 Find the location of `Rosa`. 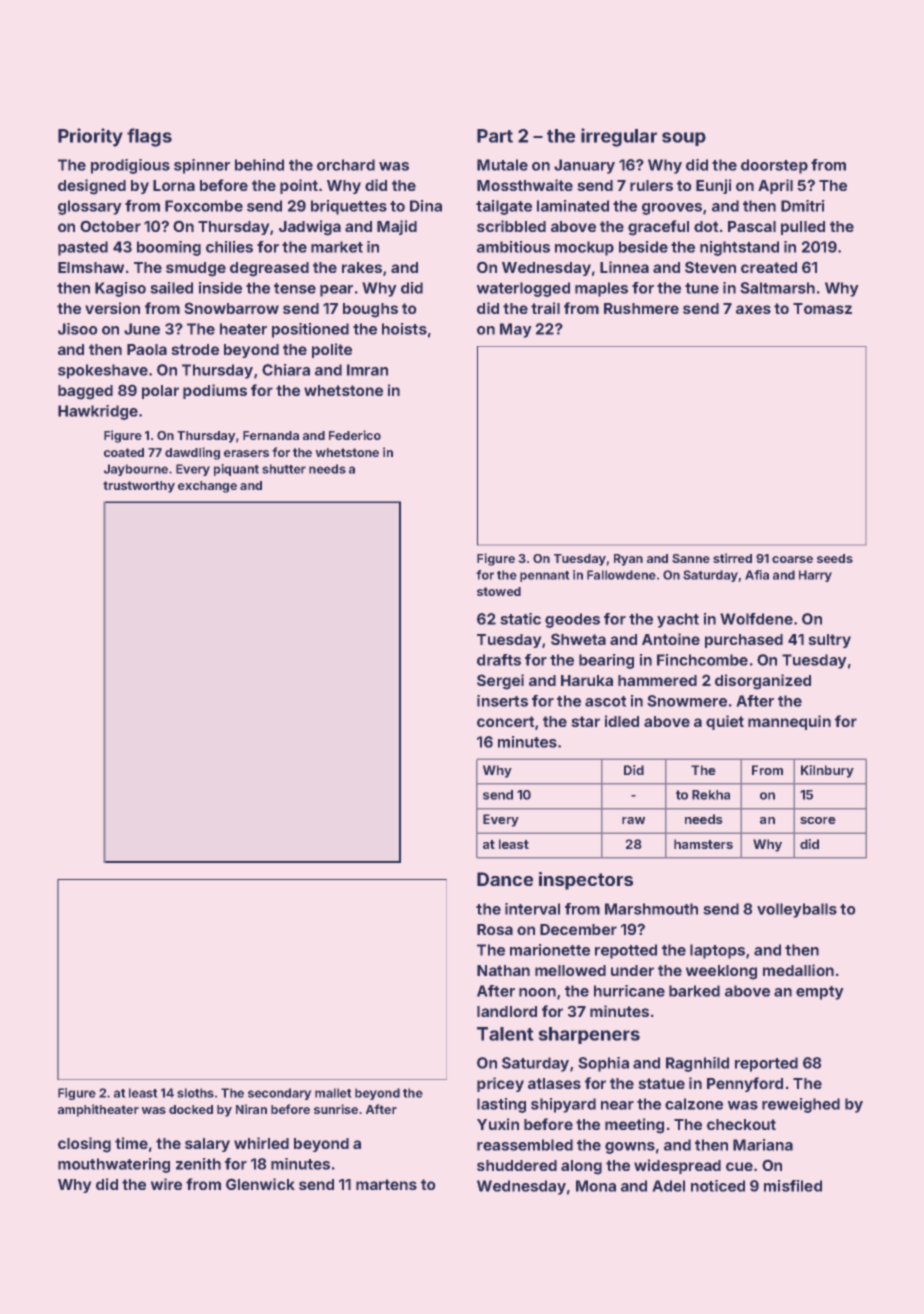

Rosa is located at coordinates (495, 929).
